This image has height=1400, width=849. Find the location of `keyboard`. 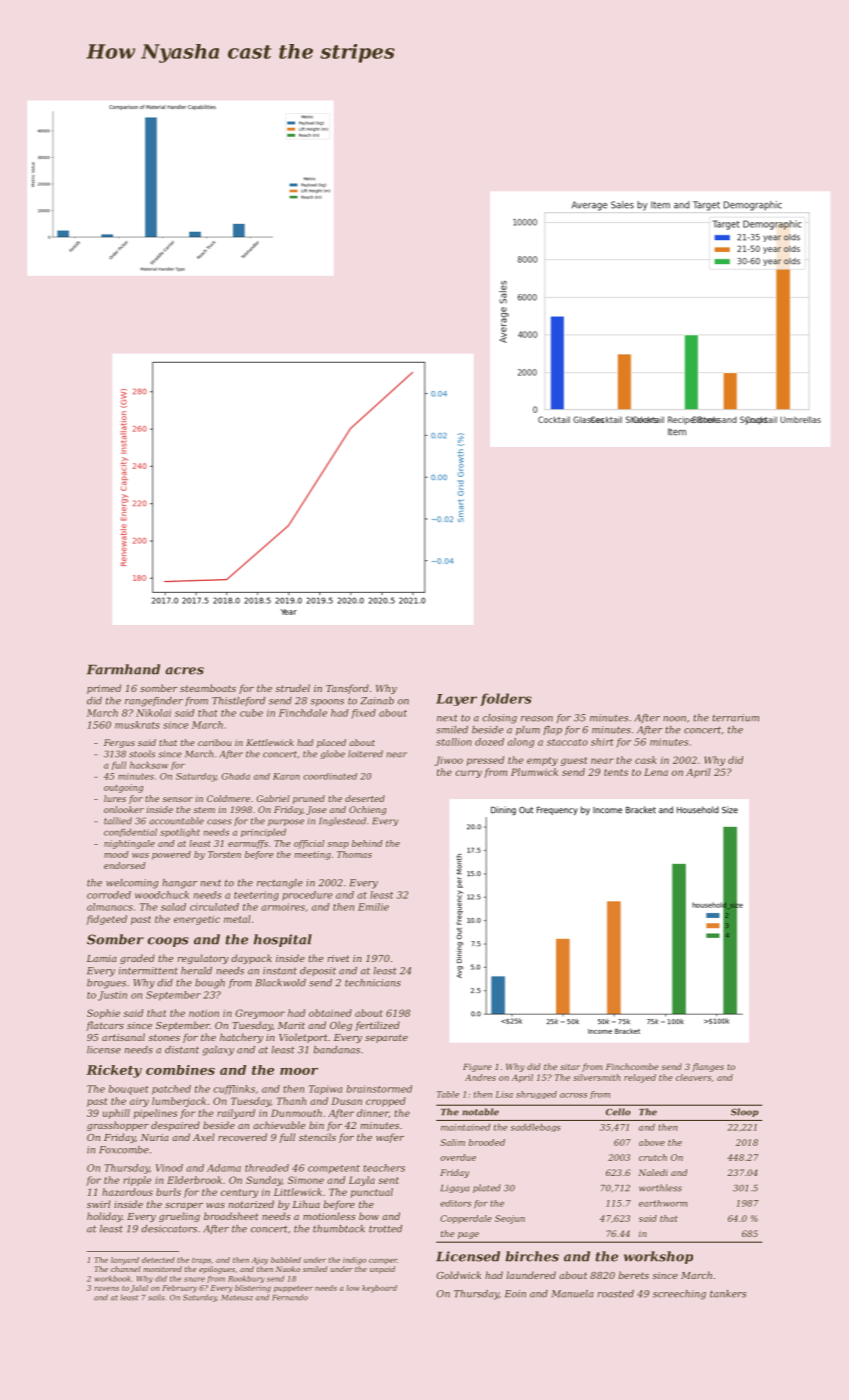

keyboard is located at coordinates (379, 1289).
